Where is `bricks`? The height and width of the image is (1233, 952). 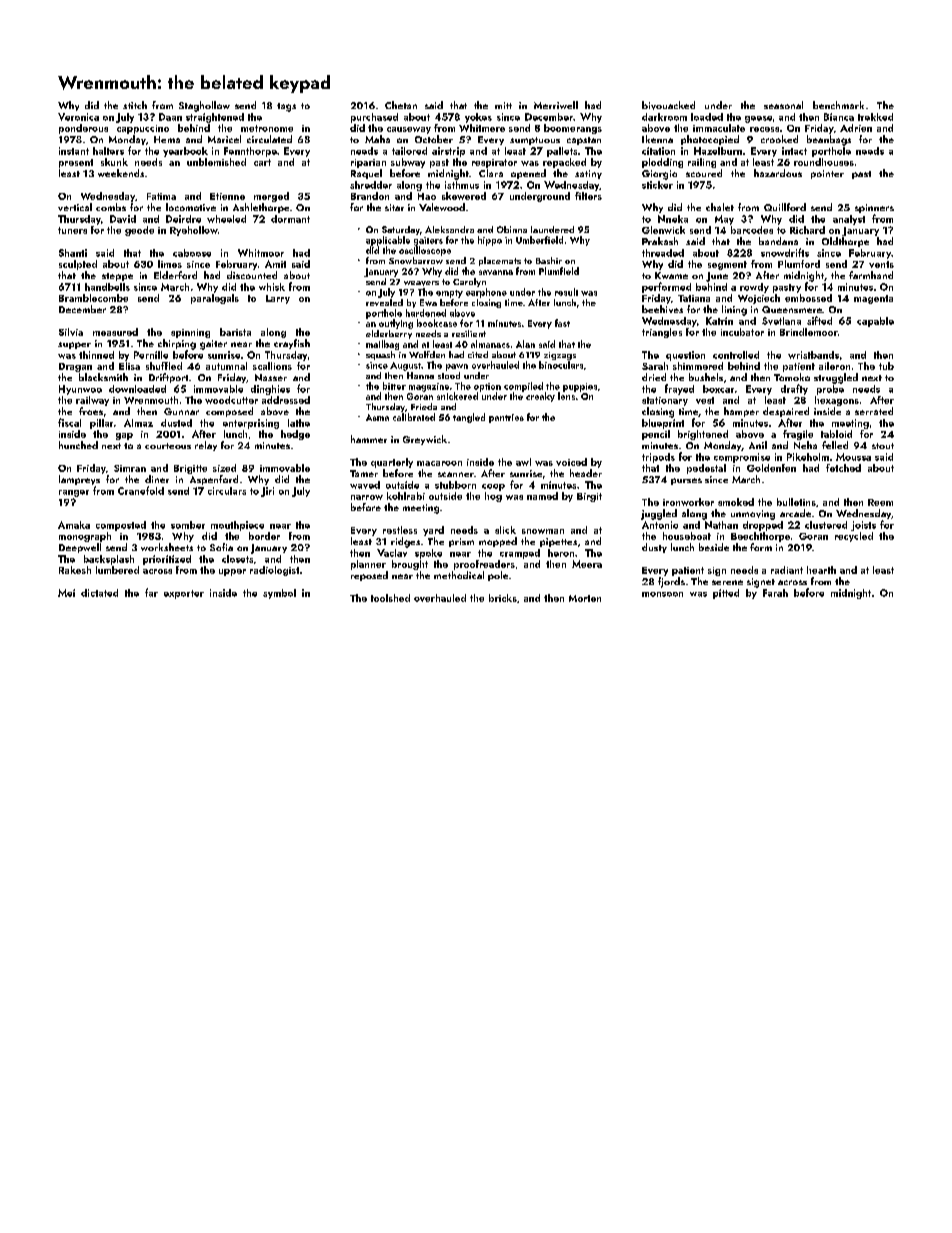 bricks is located at coordinates (503, 598).
